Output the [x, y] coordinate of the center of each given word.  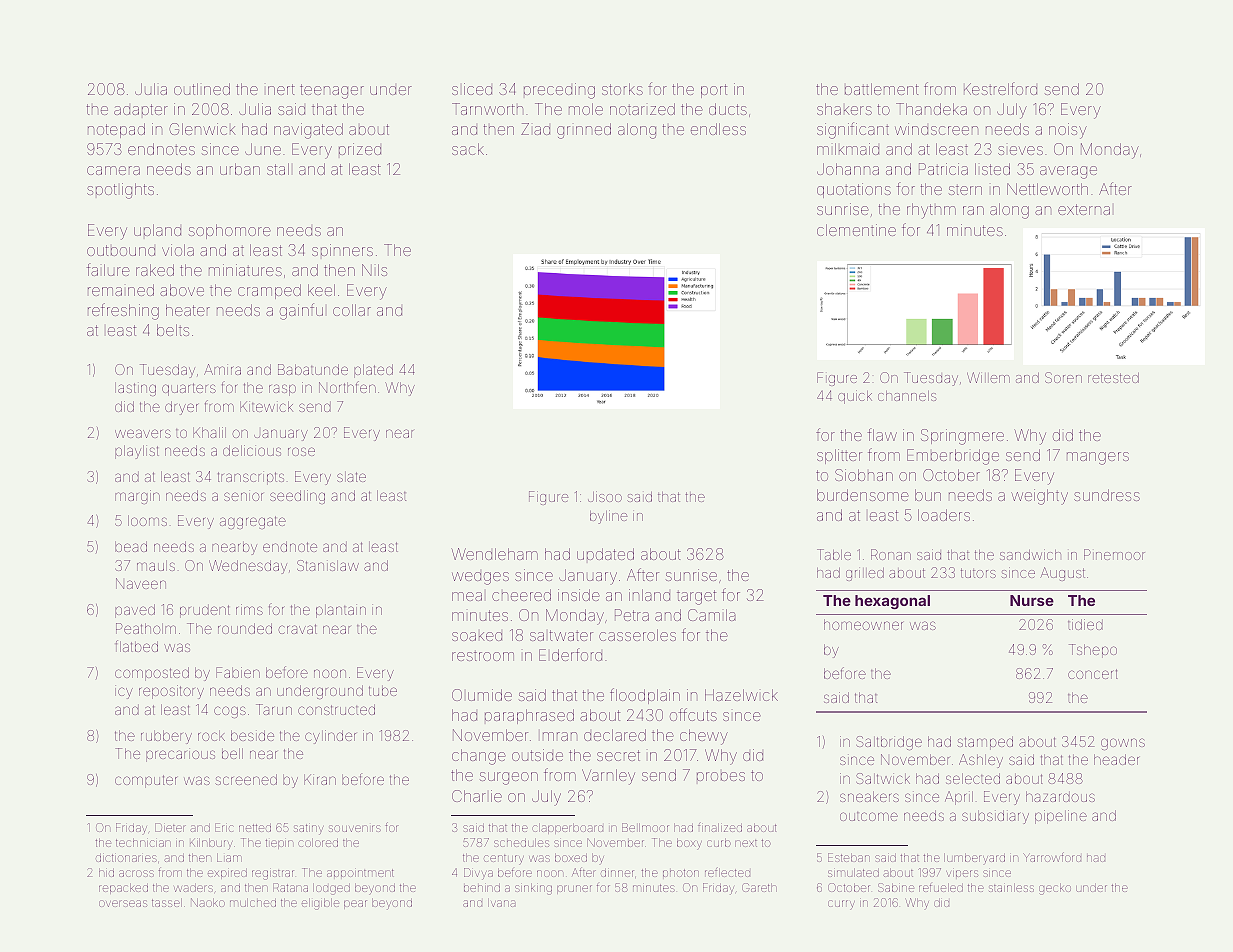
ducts [728, 109]
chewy [704, 737]
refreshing [123, 311]
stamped [985, 743]
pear [355, 904]
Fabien [238, 672]
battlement [882, 89]
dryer [181, 408]
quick [855, 397]
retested [1113, 378]
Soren [1063, 377]
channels [907, 396]
